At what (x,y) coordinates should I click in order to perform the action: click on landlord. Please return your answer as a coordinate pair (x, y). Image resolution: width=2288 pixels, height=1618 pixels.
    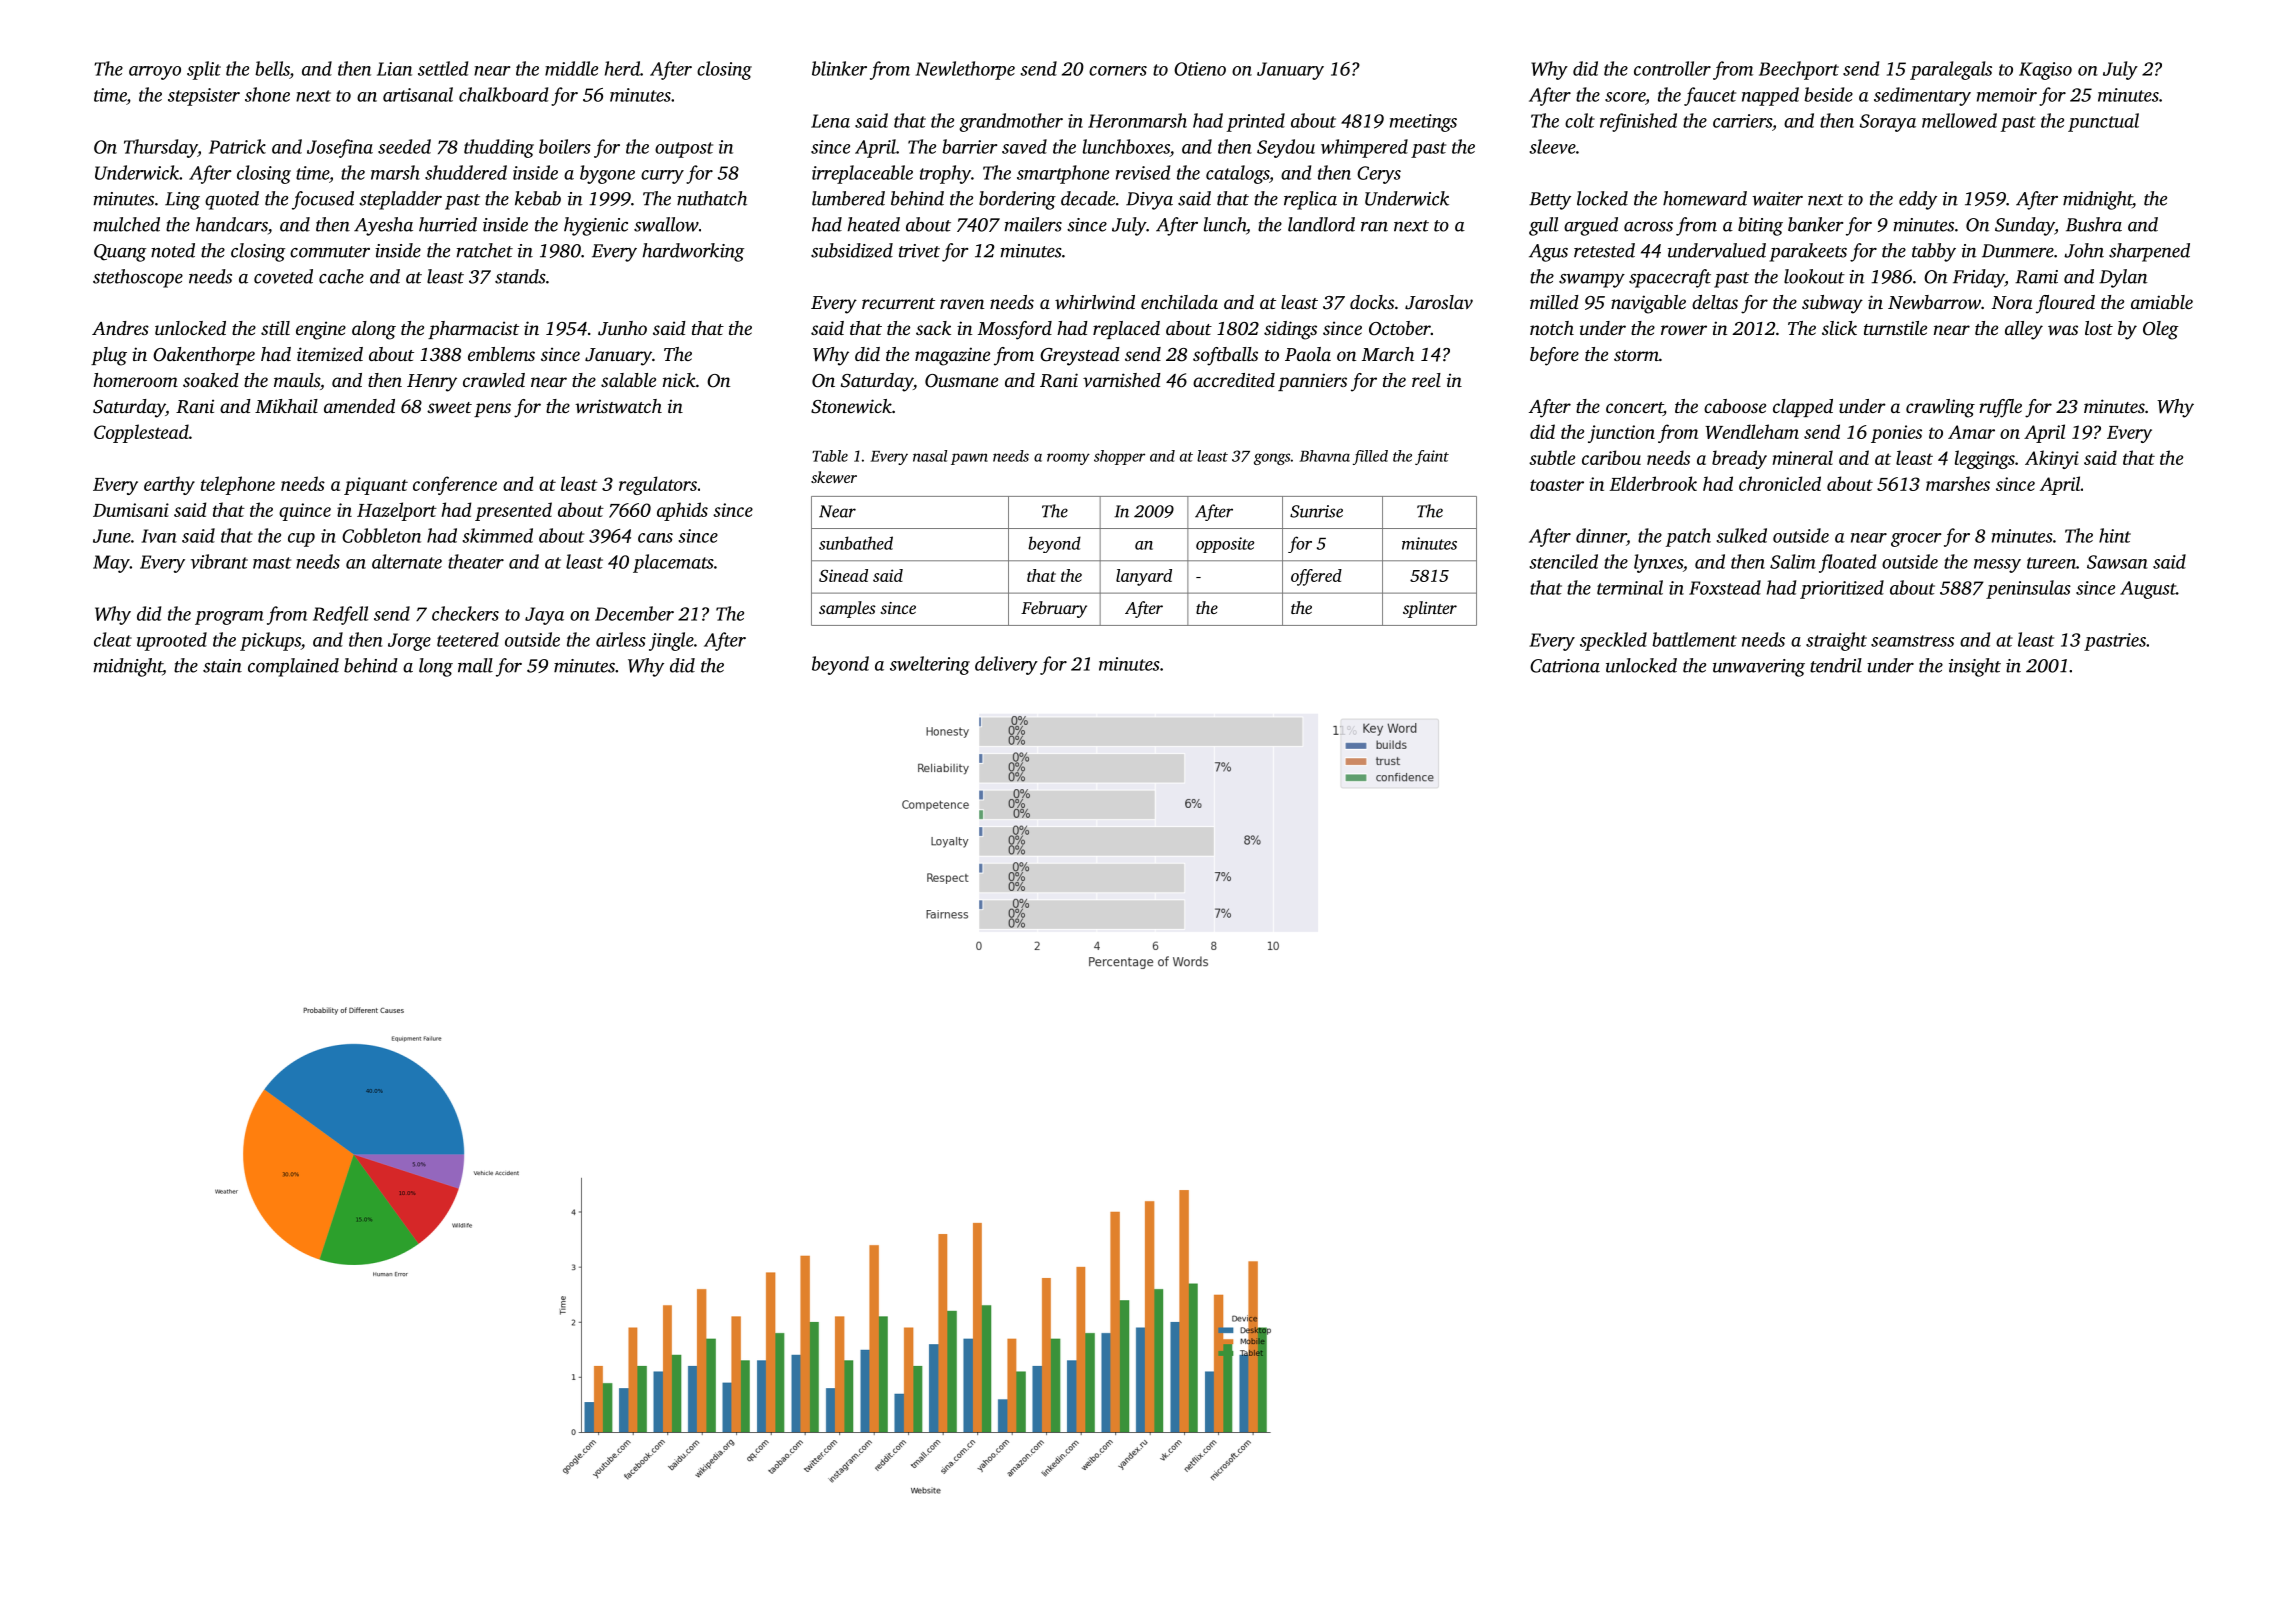
    Looking at the image, I should click on (1321, 224).
